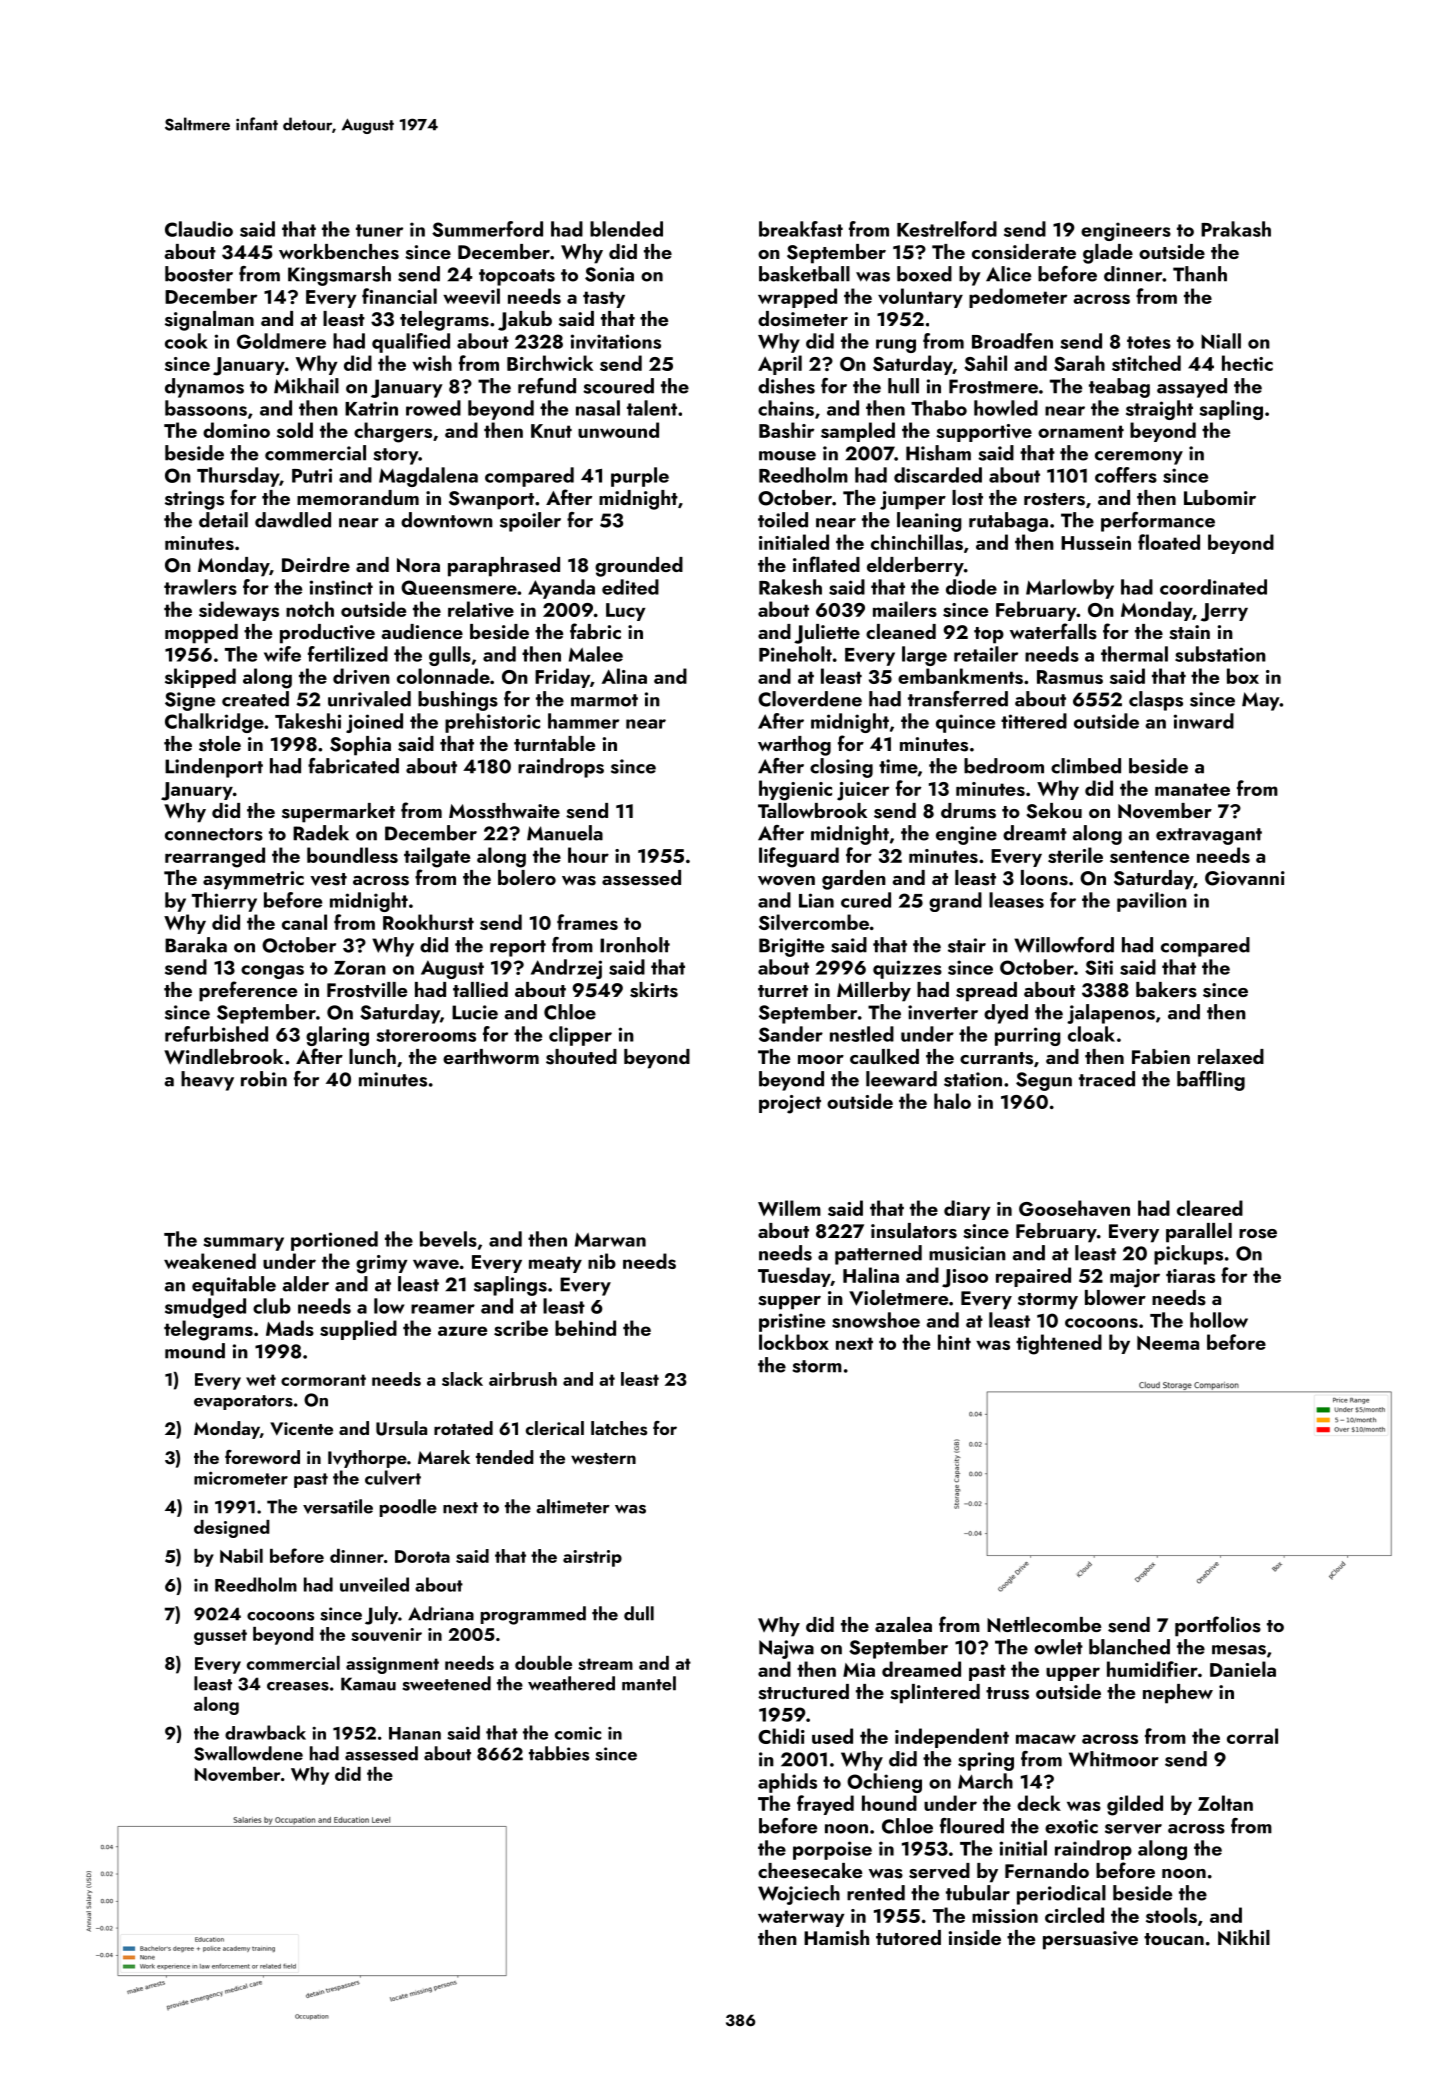  I want to click on connectors, so click(214, 834).
